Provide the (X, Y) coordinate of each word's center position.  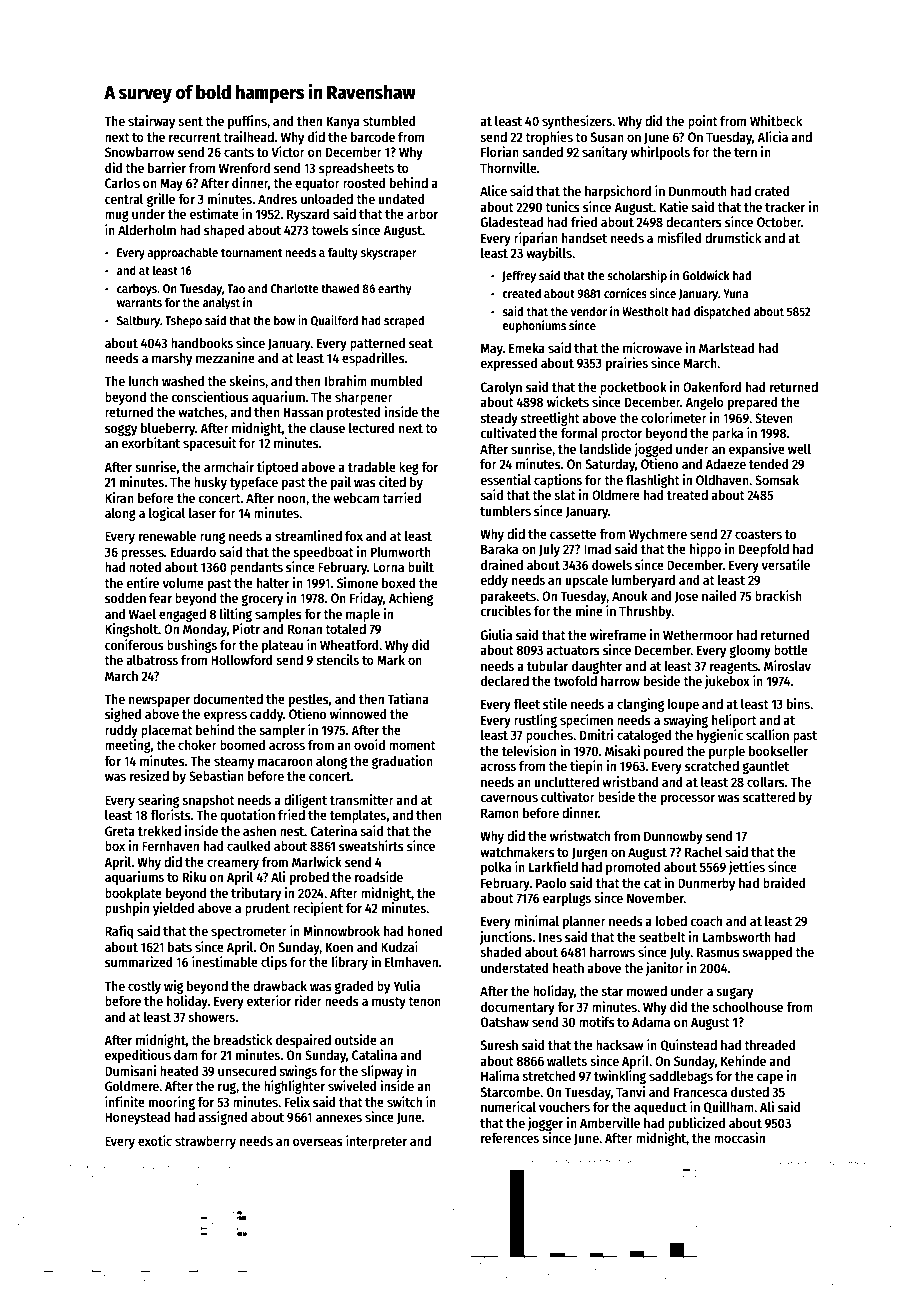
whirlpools (660, 153)
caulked (248, 846)
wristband (630, 781)
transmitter (362, 799)
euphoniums (534, 326)
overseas (318, 1142)
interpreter (376, 1142)
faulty (343, 253)
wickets (568, 401)
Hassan (303, 412)
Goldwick (706, 275)
